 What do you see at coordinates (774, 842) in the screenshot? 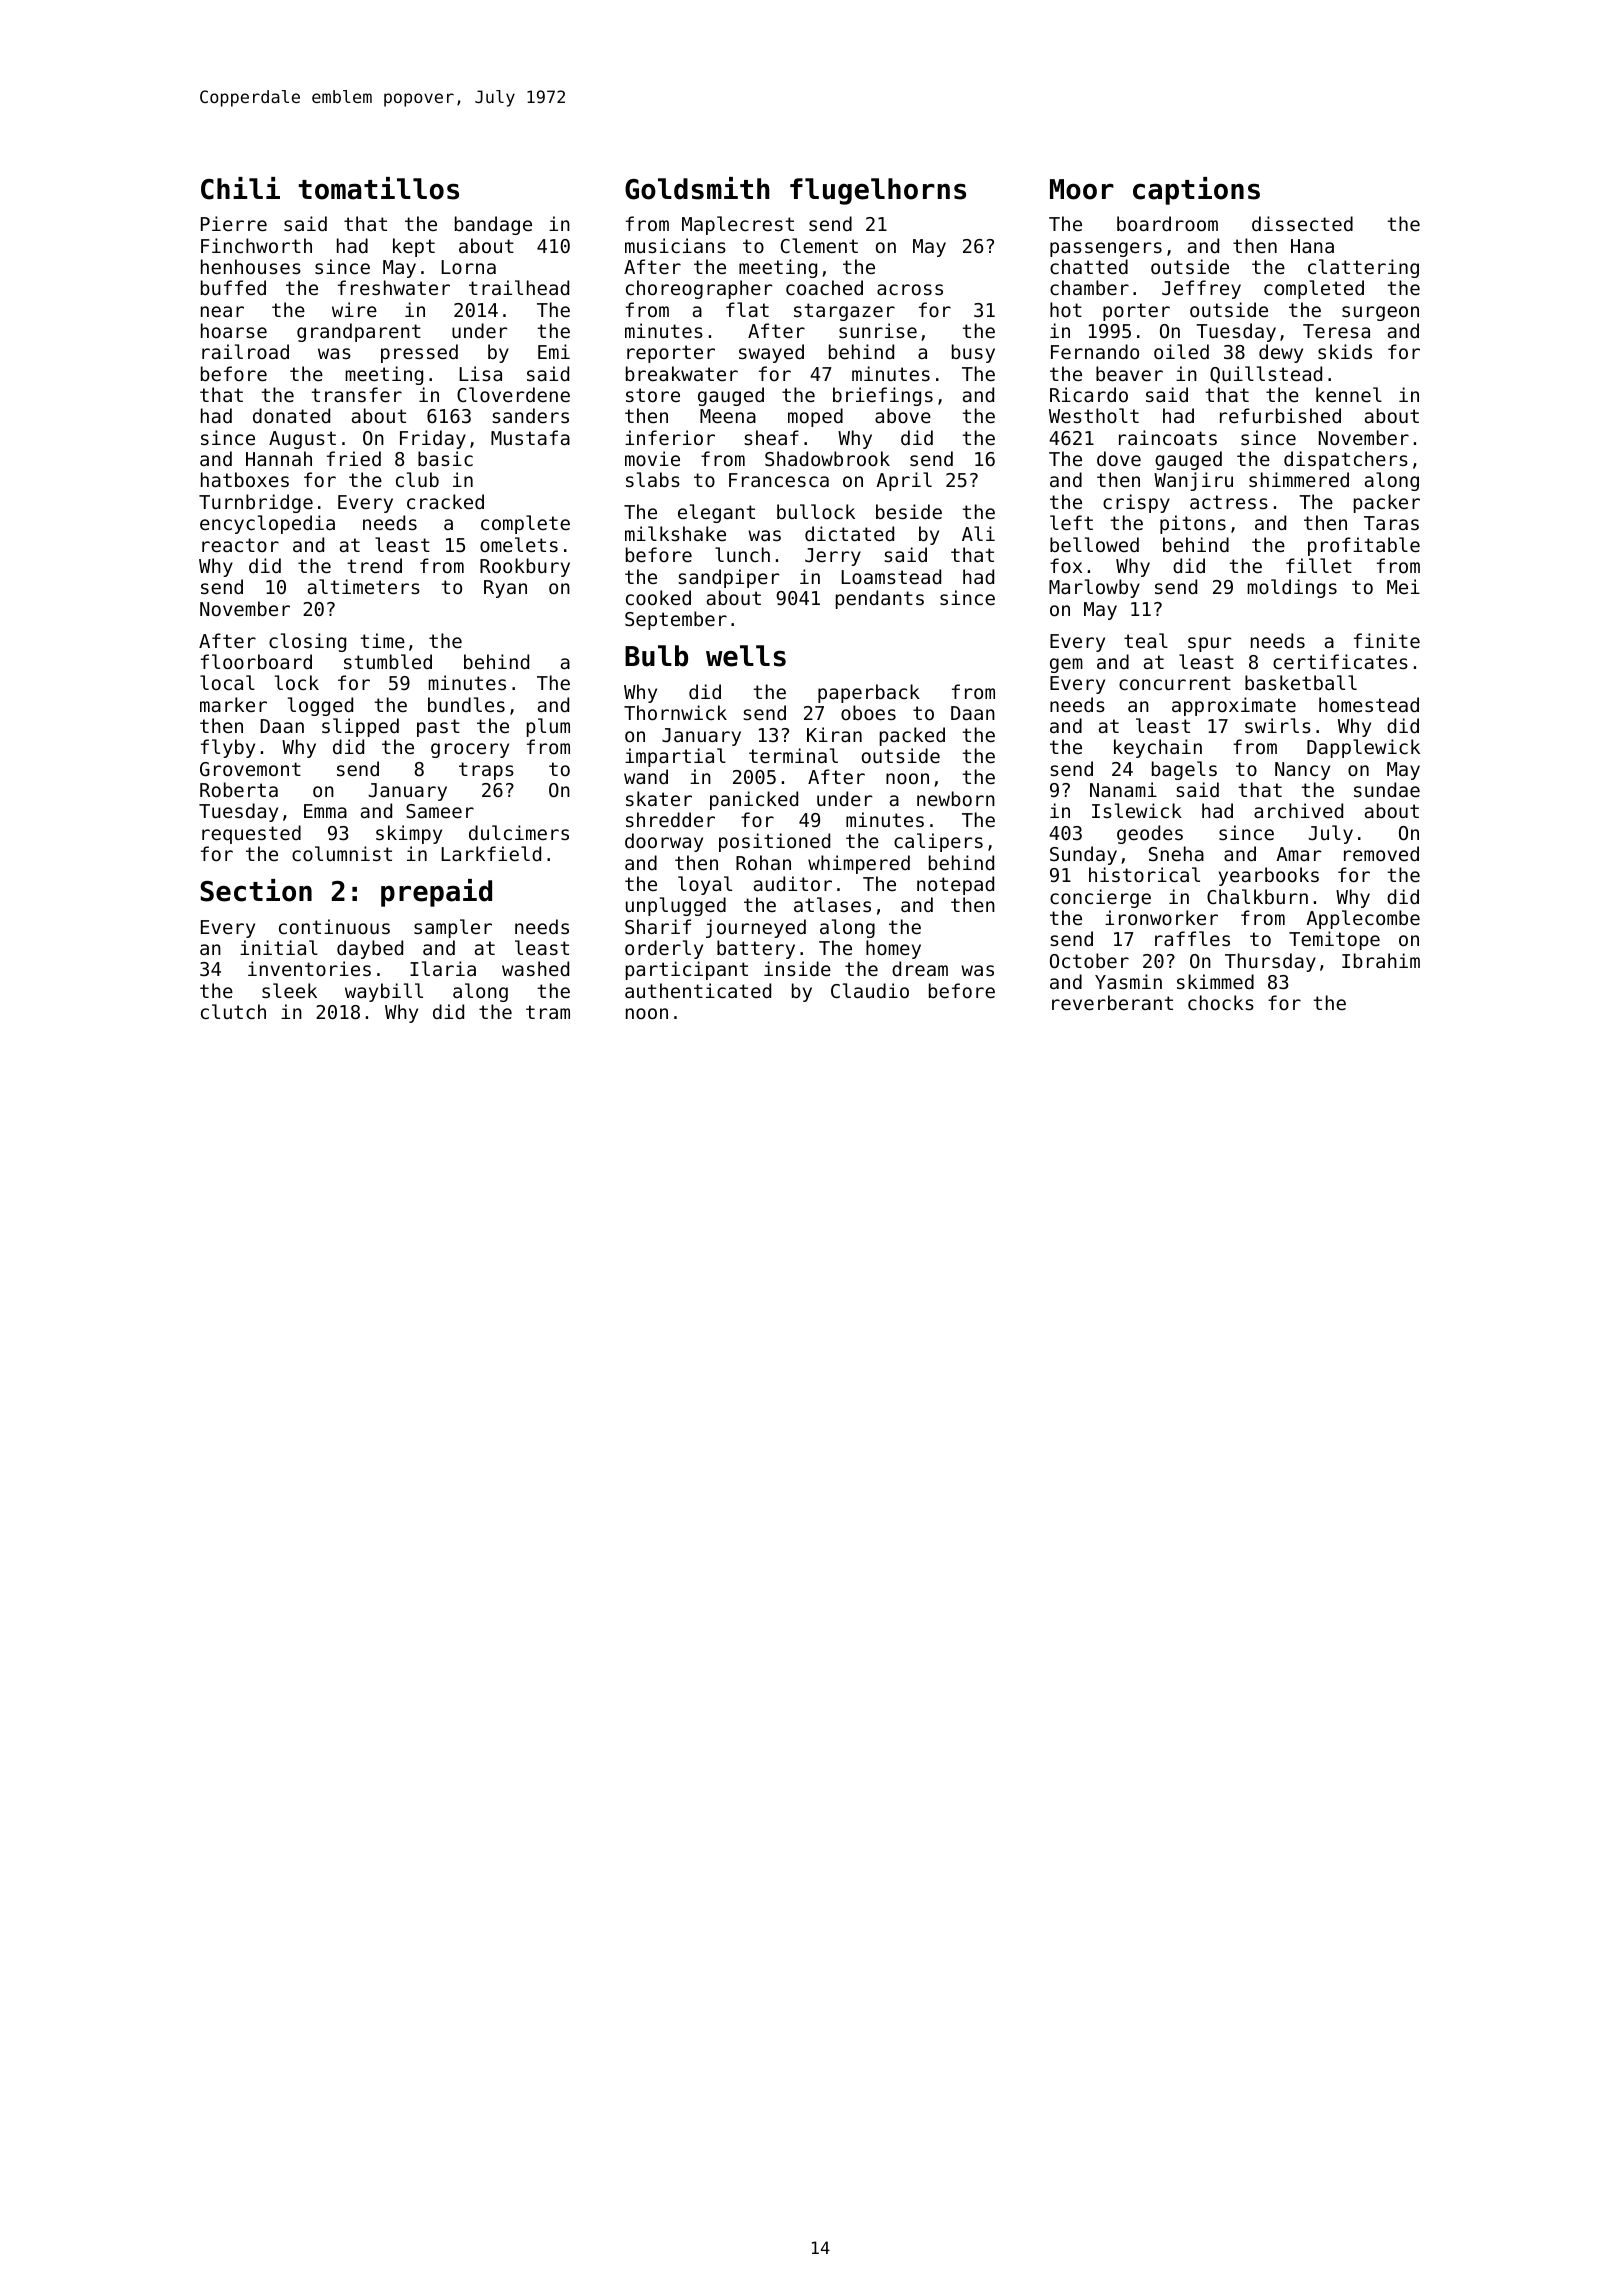
I see `positioned` at bounding box center [774, 842].
